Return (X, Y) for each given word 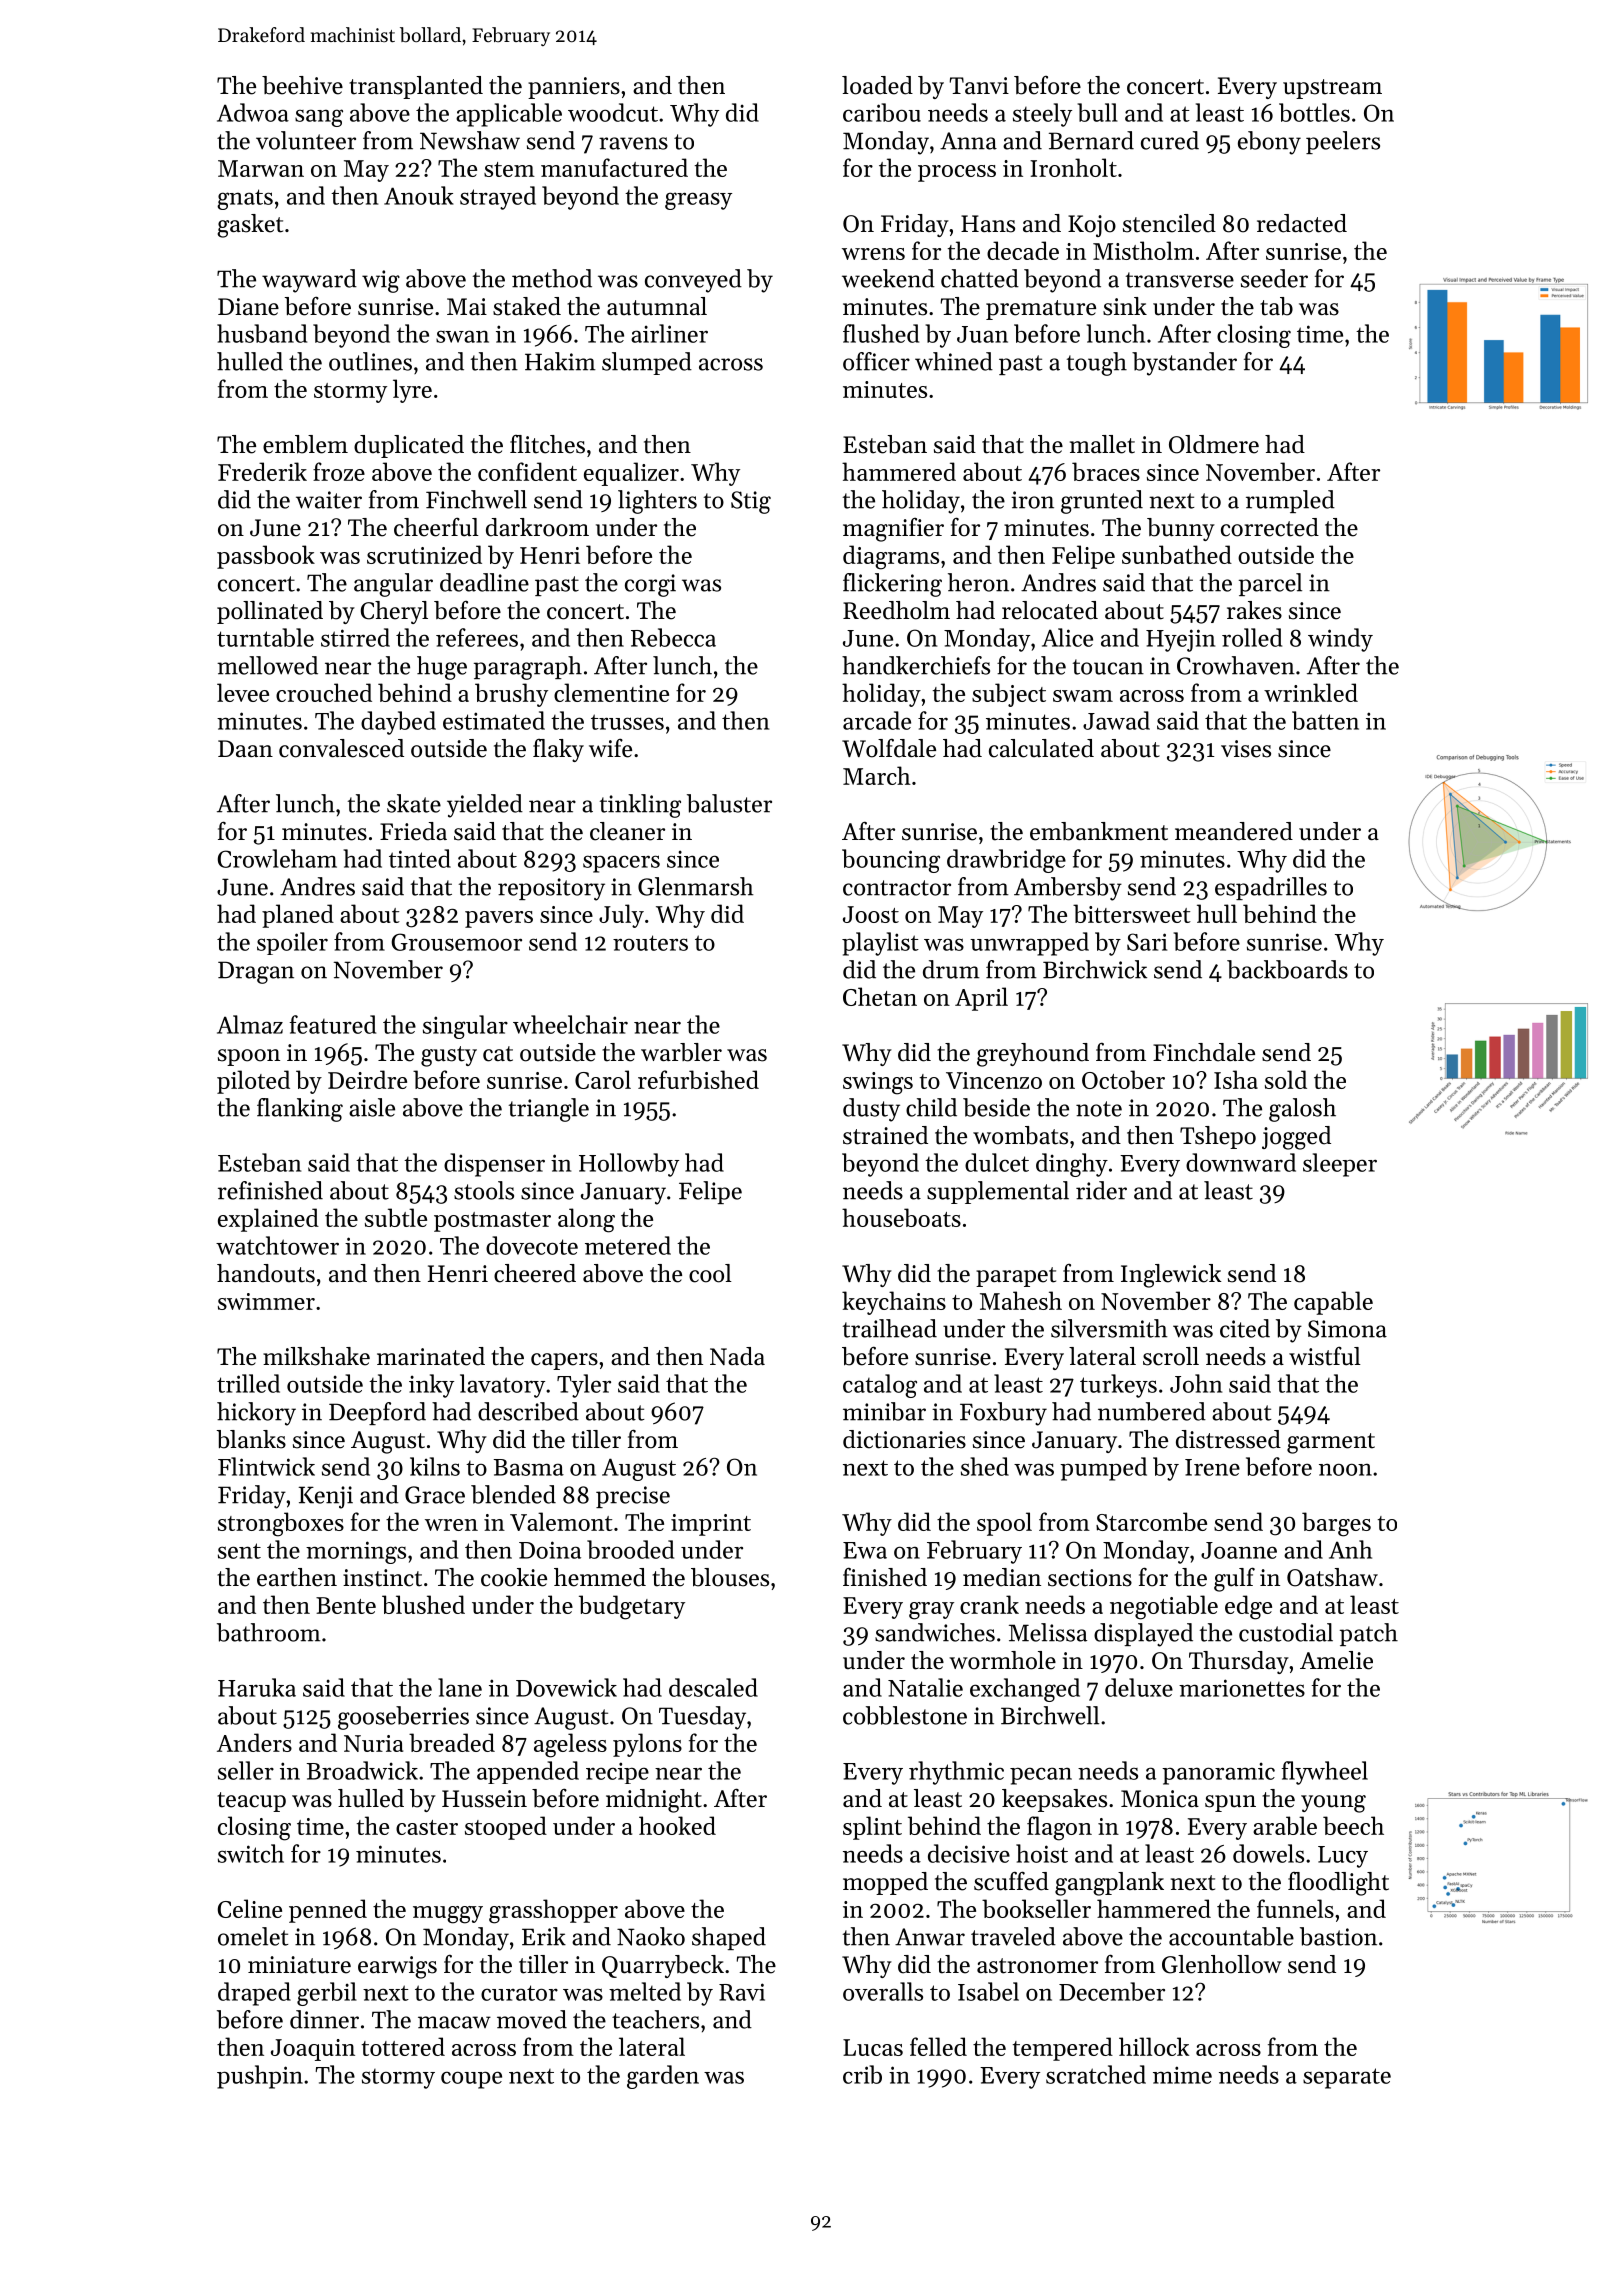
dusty (871, 1110)
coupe (471, 2080)
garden (663, 2077)
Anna (968, 141)
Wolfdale (889, 748)
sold (1286, 1079)
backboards (1287, 969)
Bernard (1091, 140)
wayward (309, 281)
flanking (300, 1110)
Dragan (256, 972)
